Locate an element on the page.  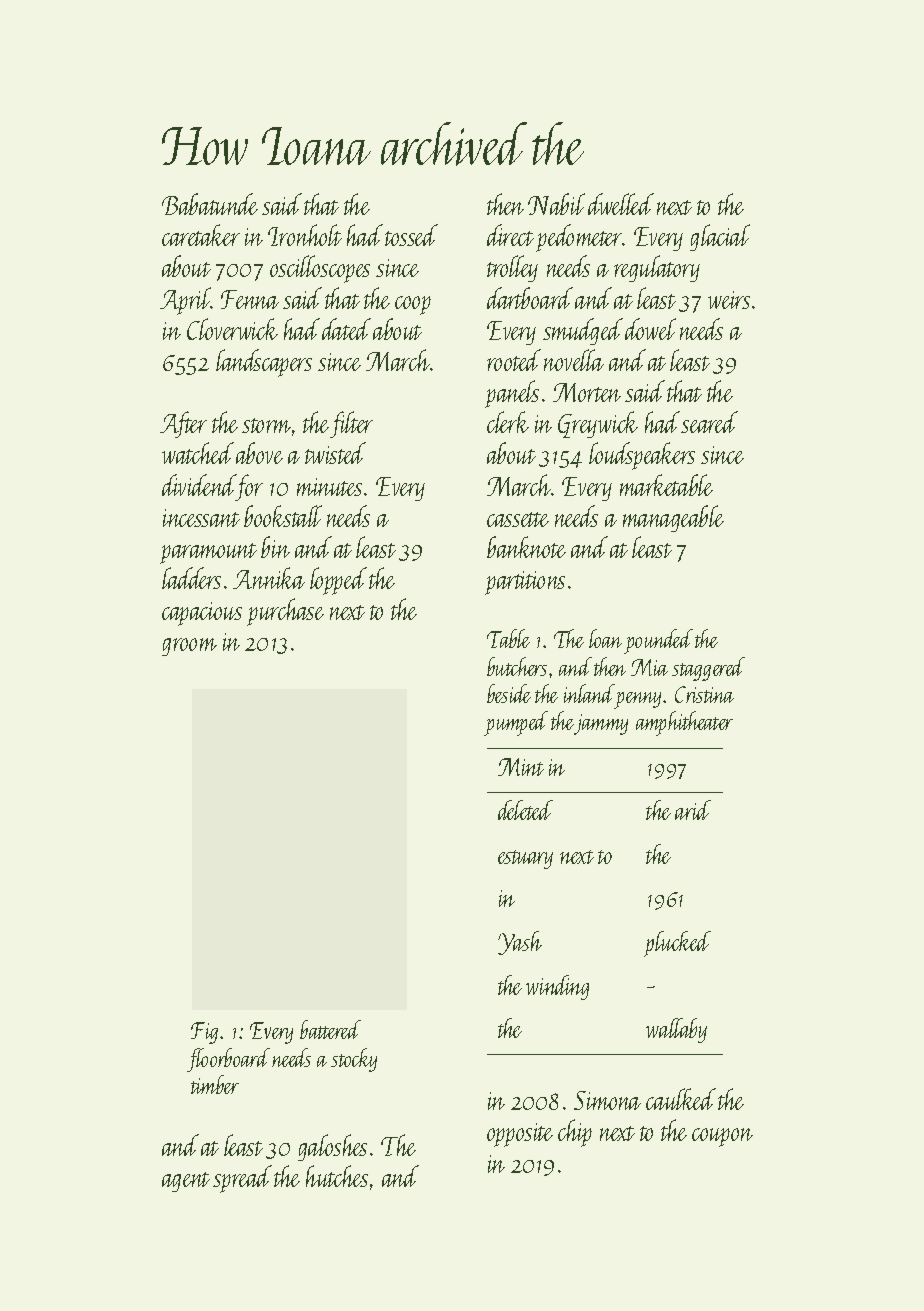
battered is located at coordinates (330, 1029).
